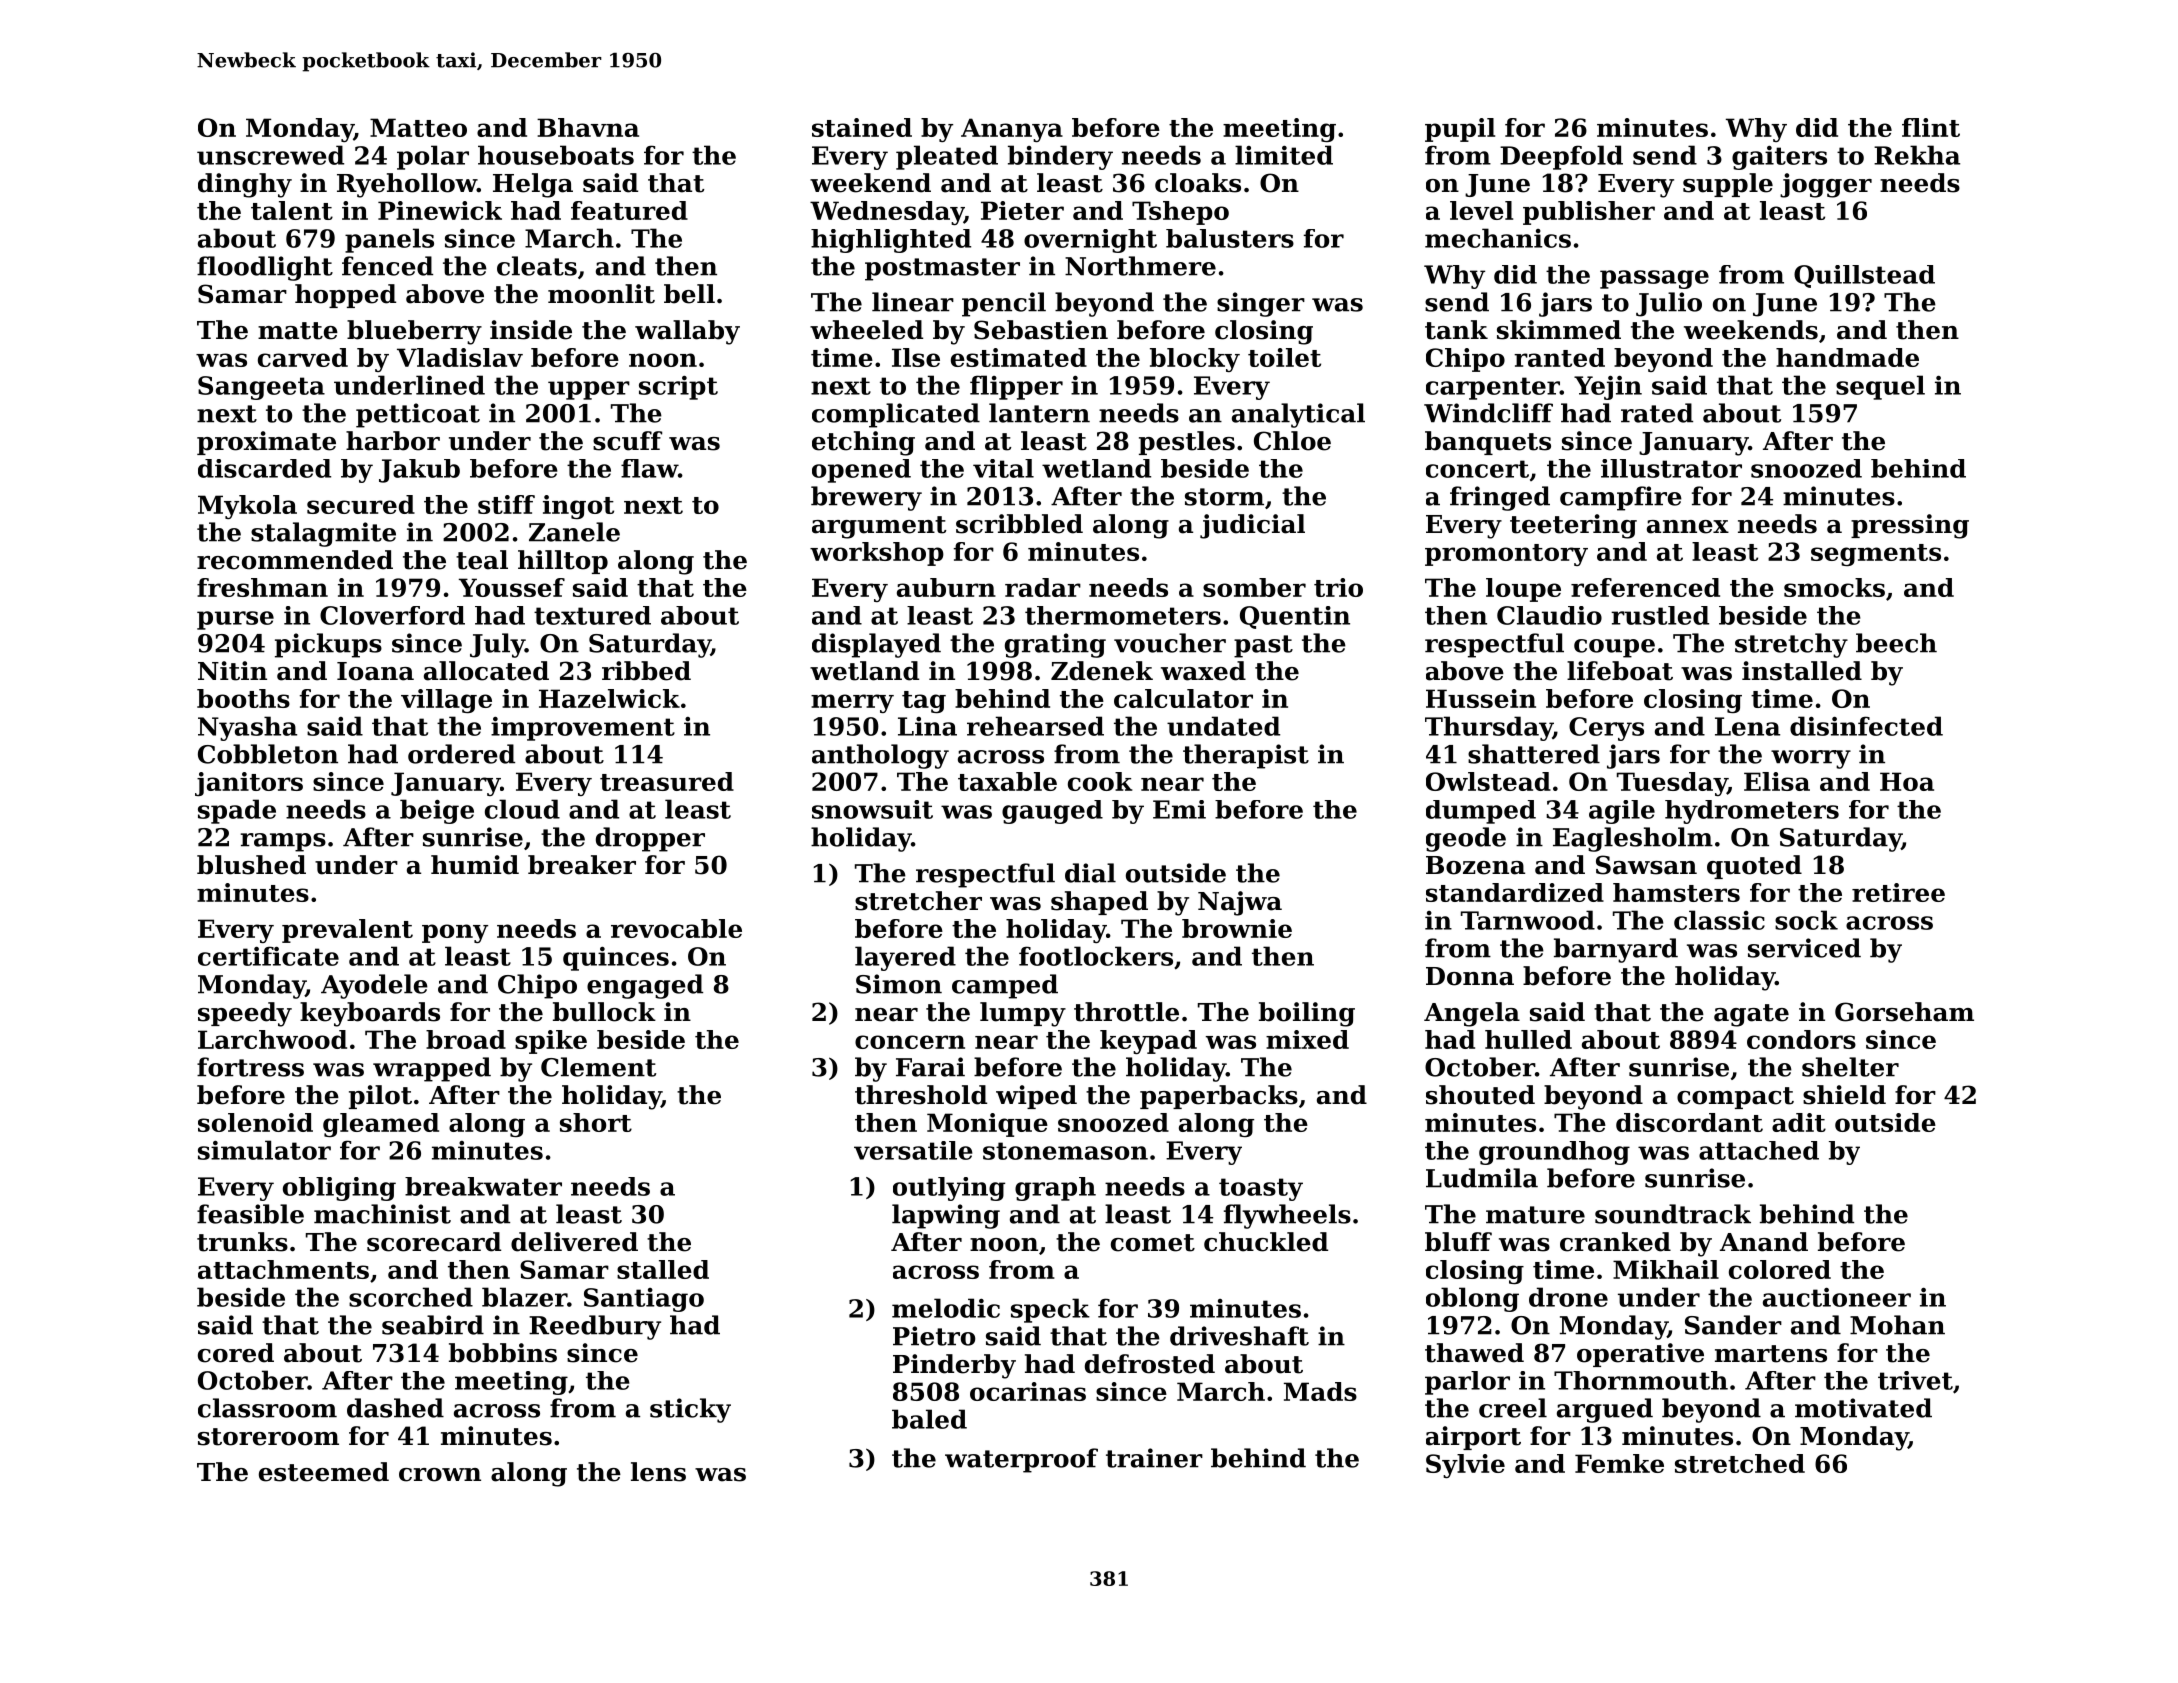 Image resolution: width=2178 pixels, height=1683 pixels. What do you see at coordinates (658, 1472) in the document?
I see `lens` at bounding box center [658, 1472].
